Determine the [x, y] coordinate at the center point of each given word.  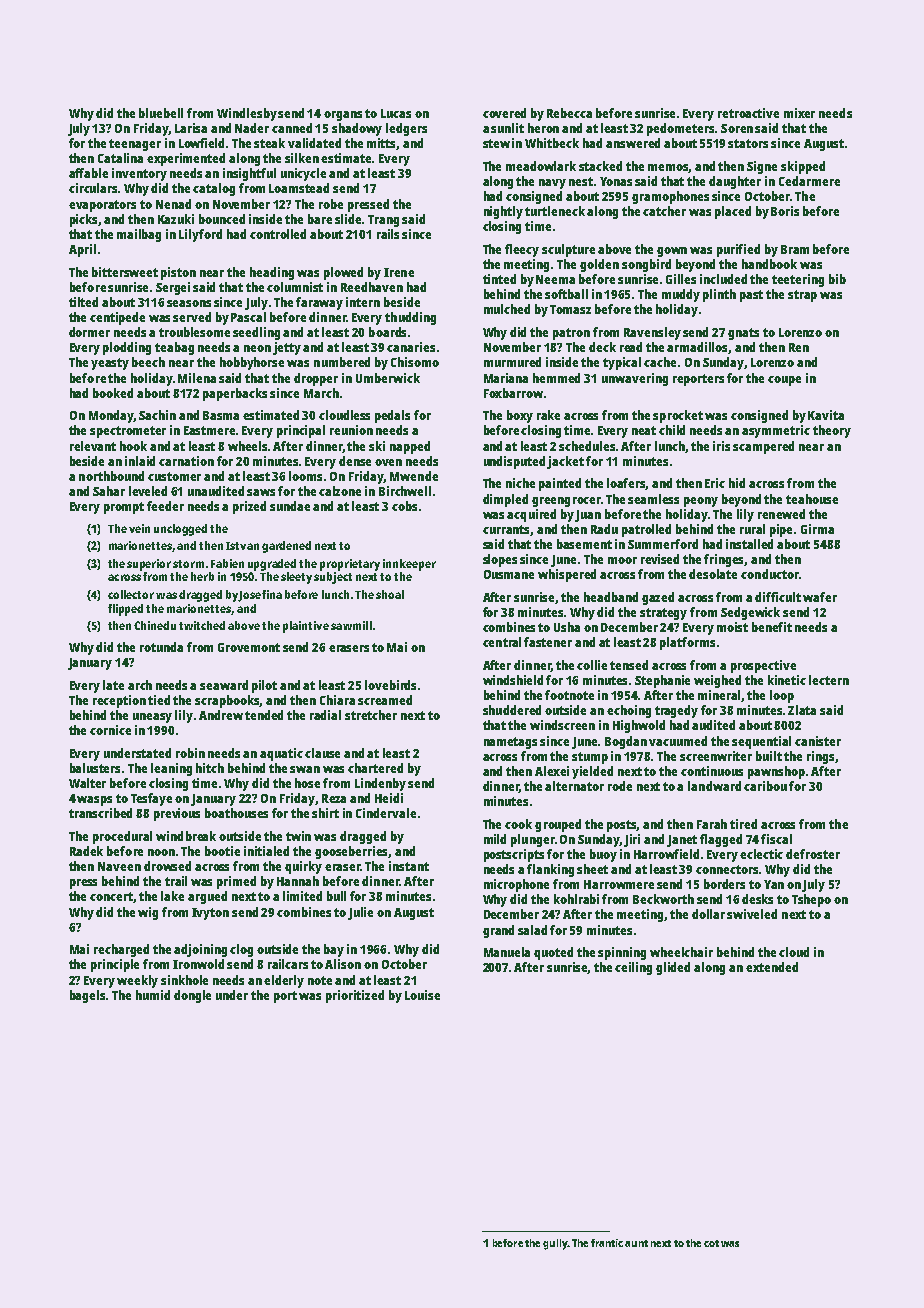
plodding [127, 348]
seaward [224, 685]
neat [644, 430]
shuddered [512, 710]
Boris [785, 211]
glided [673, 968]
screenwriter [716, 756]
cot [711, 1243]
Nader [252, 128]
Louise [422, 995]
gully [555, 1244]
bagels [87, 996]
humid [153, 995]
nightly [503, 212]
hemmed [556, 378]
